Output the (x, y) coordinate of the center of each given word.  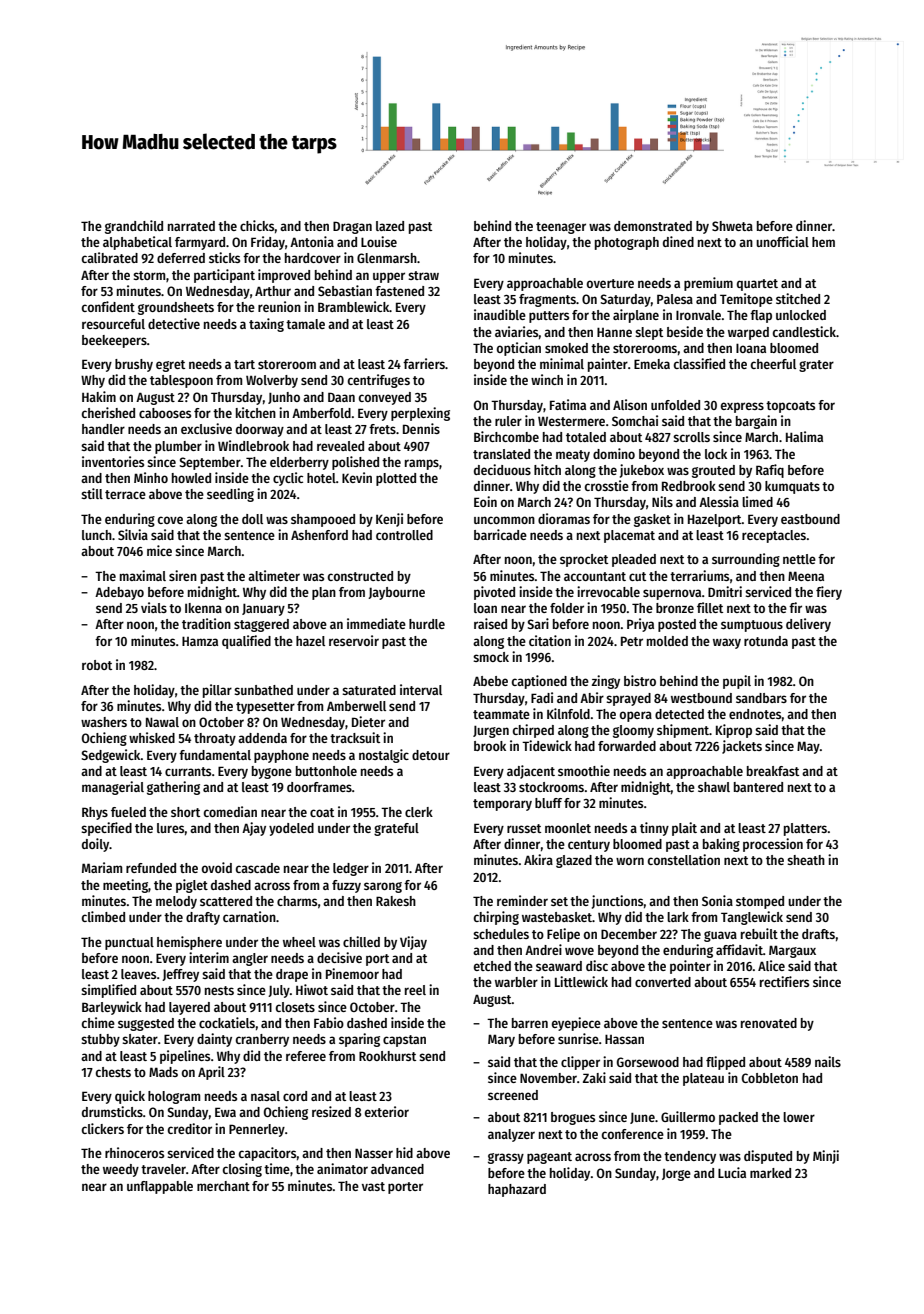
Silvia (133, 534)
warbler (516, 982)
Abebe (490, 681)
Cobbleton (770, 1078)
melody (176, 902)
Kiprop (734, 731)
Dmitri (725, 591)
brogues (573, 1118)
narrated (191, 226)
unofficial (782, 241)
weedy (121, 1170)
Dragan (352, 227)
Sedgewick (111, 756)
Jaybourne (396, 593)
